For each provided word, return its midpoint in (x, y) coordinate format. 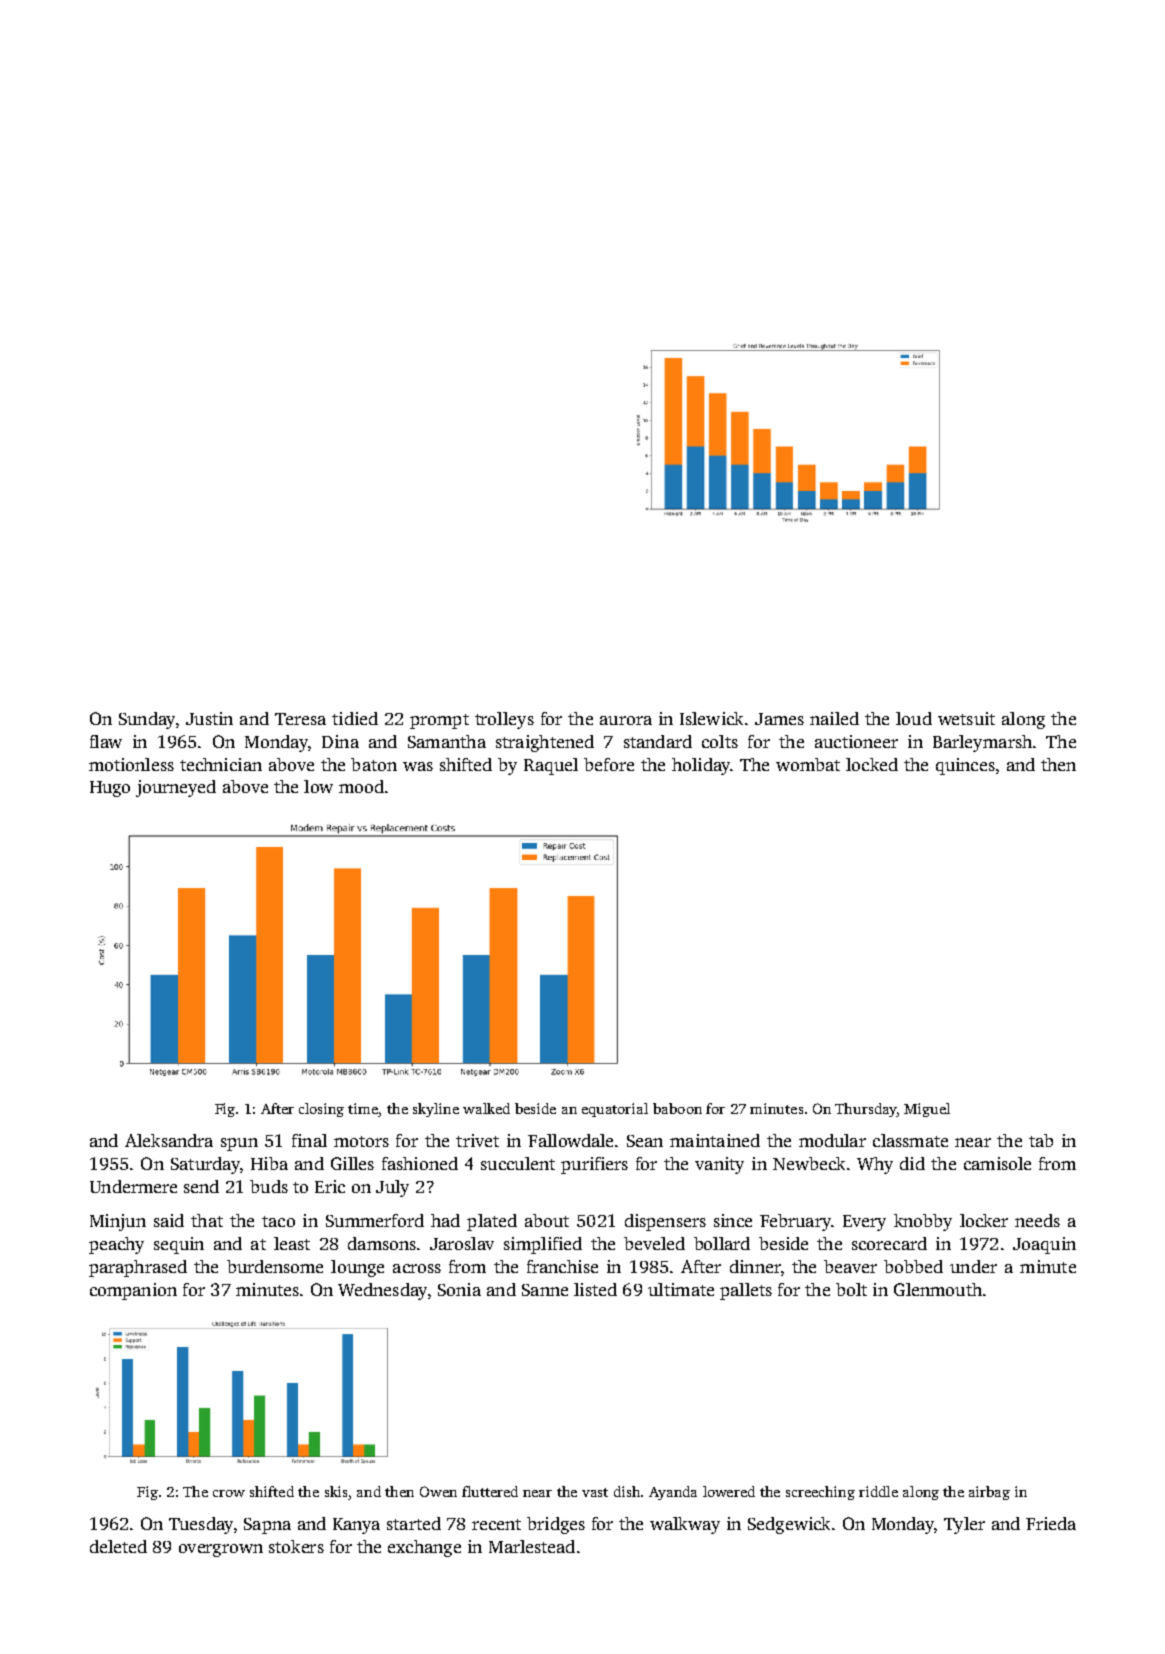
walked (486, 1108)
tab (1041, 1140)
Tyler (964, 1525)
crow (229, 1493)
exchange (424, 1548)
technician (221, 764)
